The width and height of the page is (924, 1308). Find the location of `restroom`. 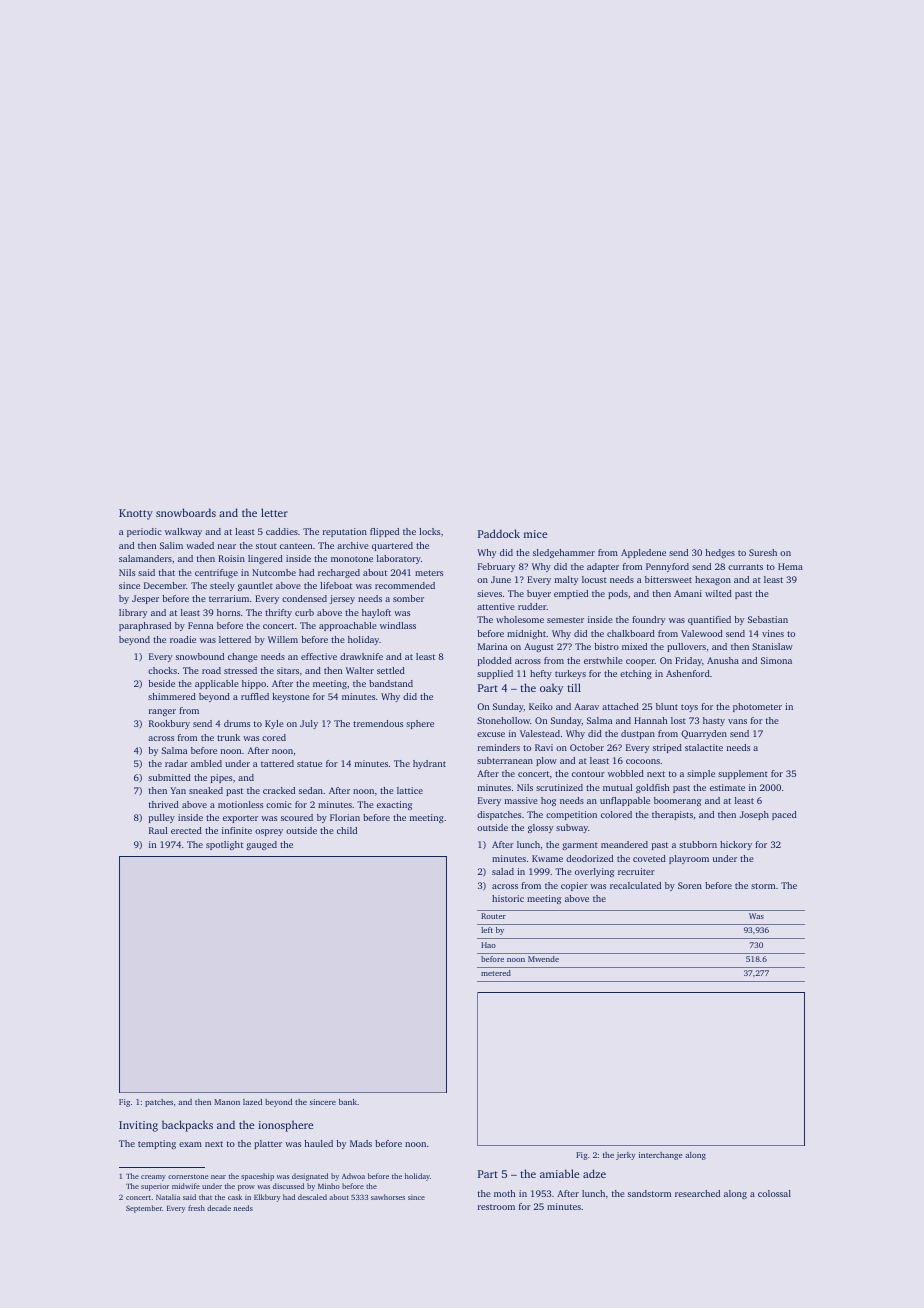

restroom is located at coordinates (496, 1207).
